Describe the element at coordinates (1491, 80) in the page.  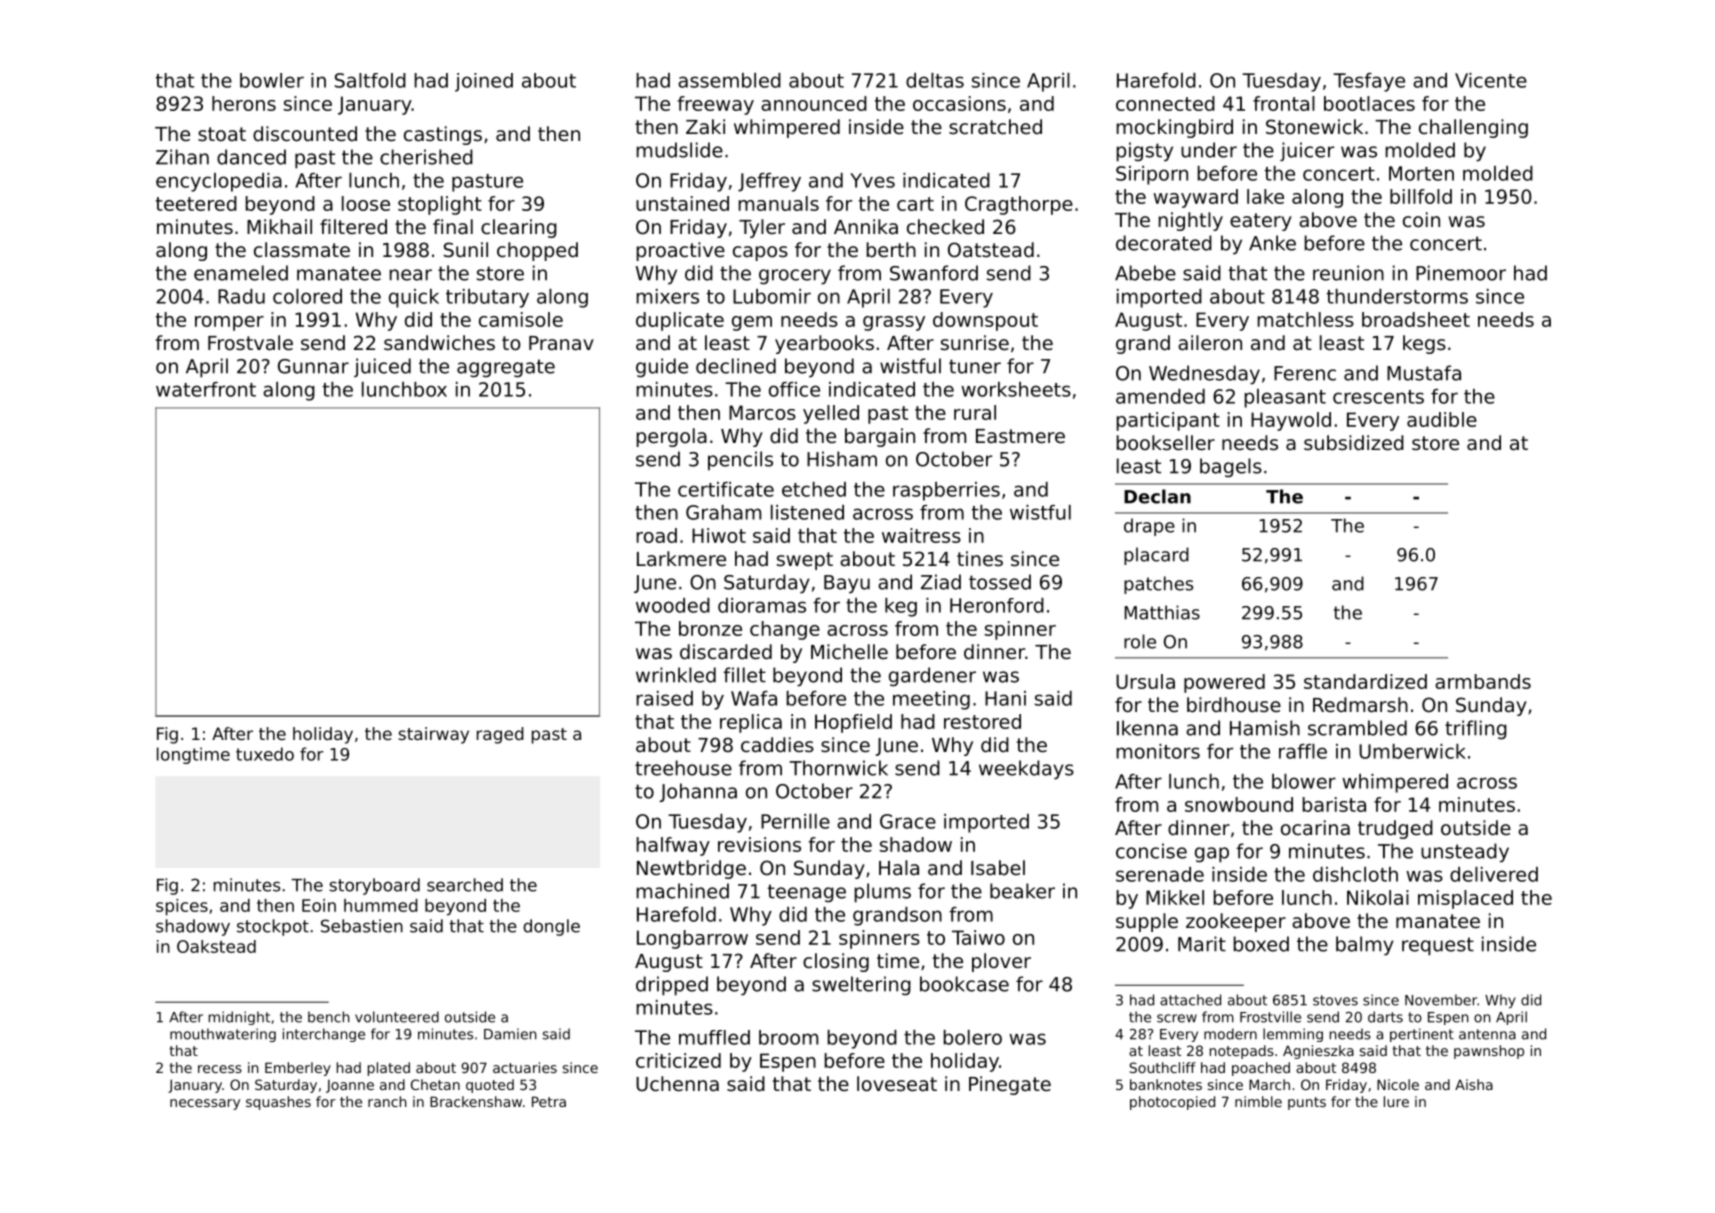
I see `Vicente` at that location.
